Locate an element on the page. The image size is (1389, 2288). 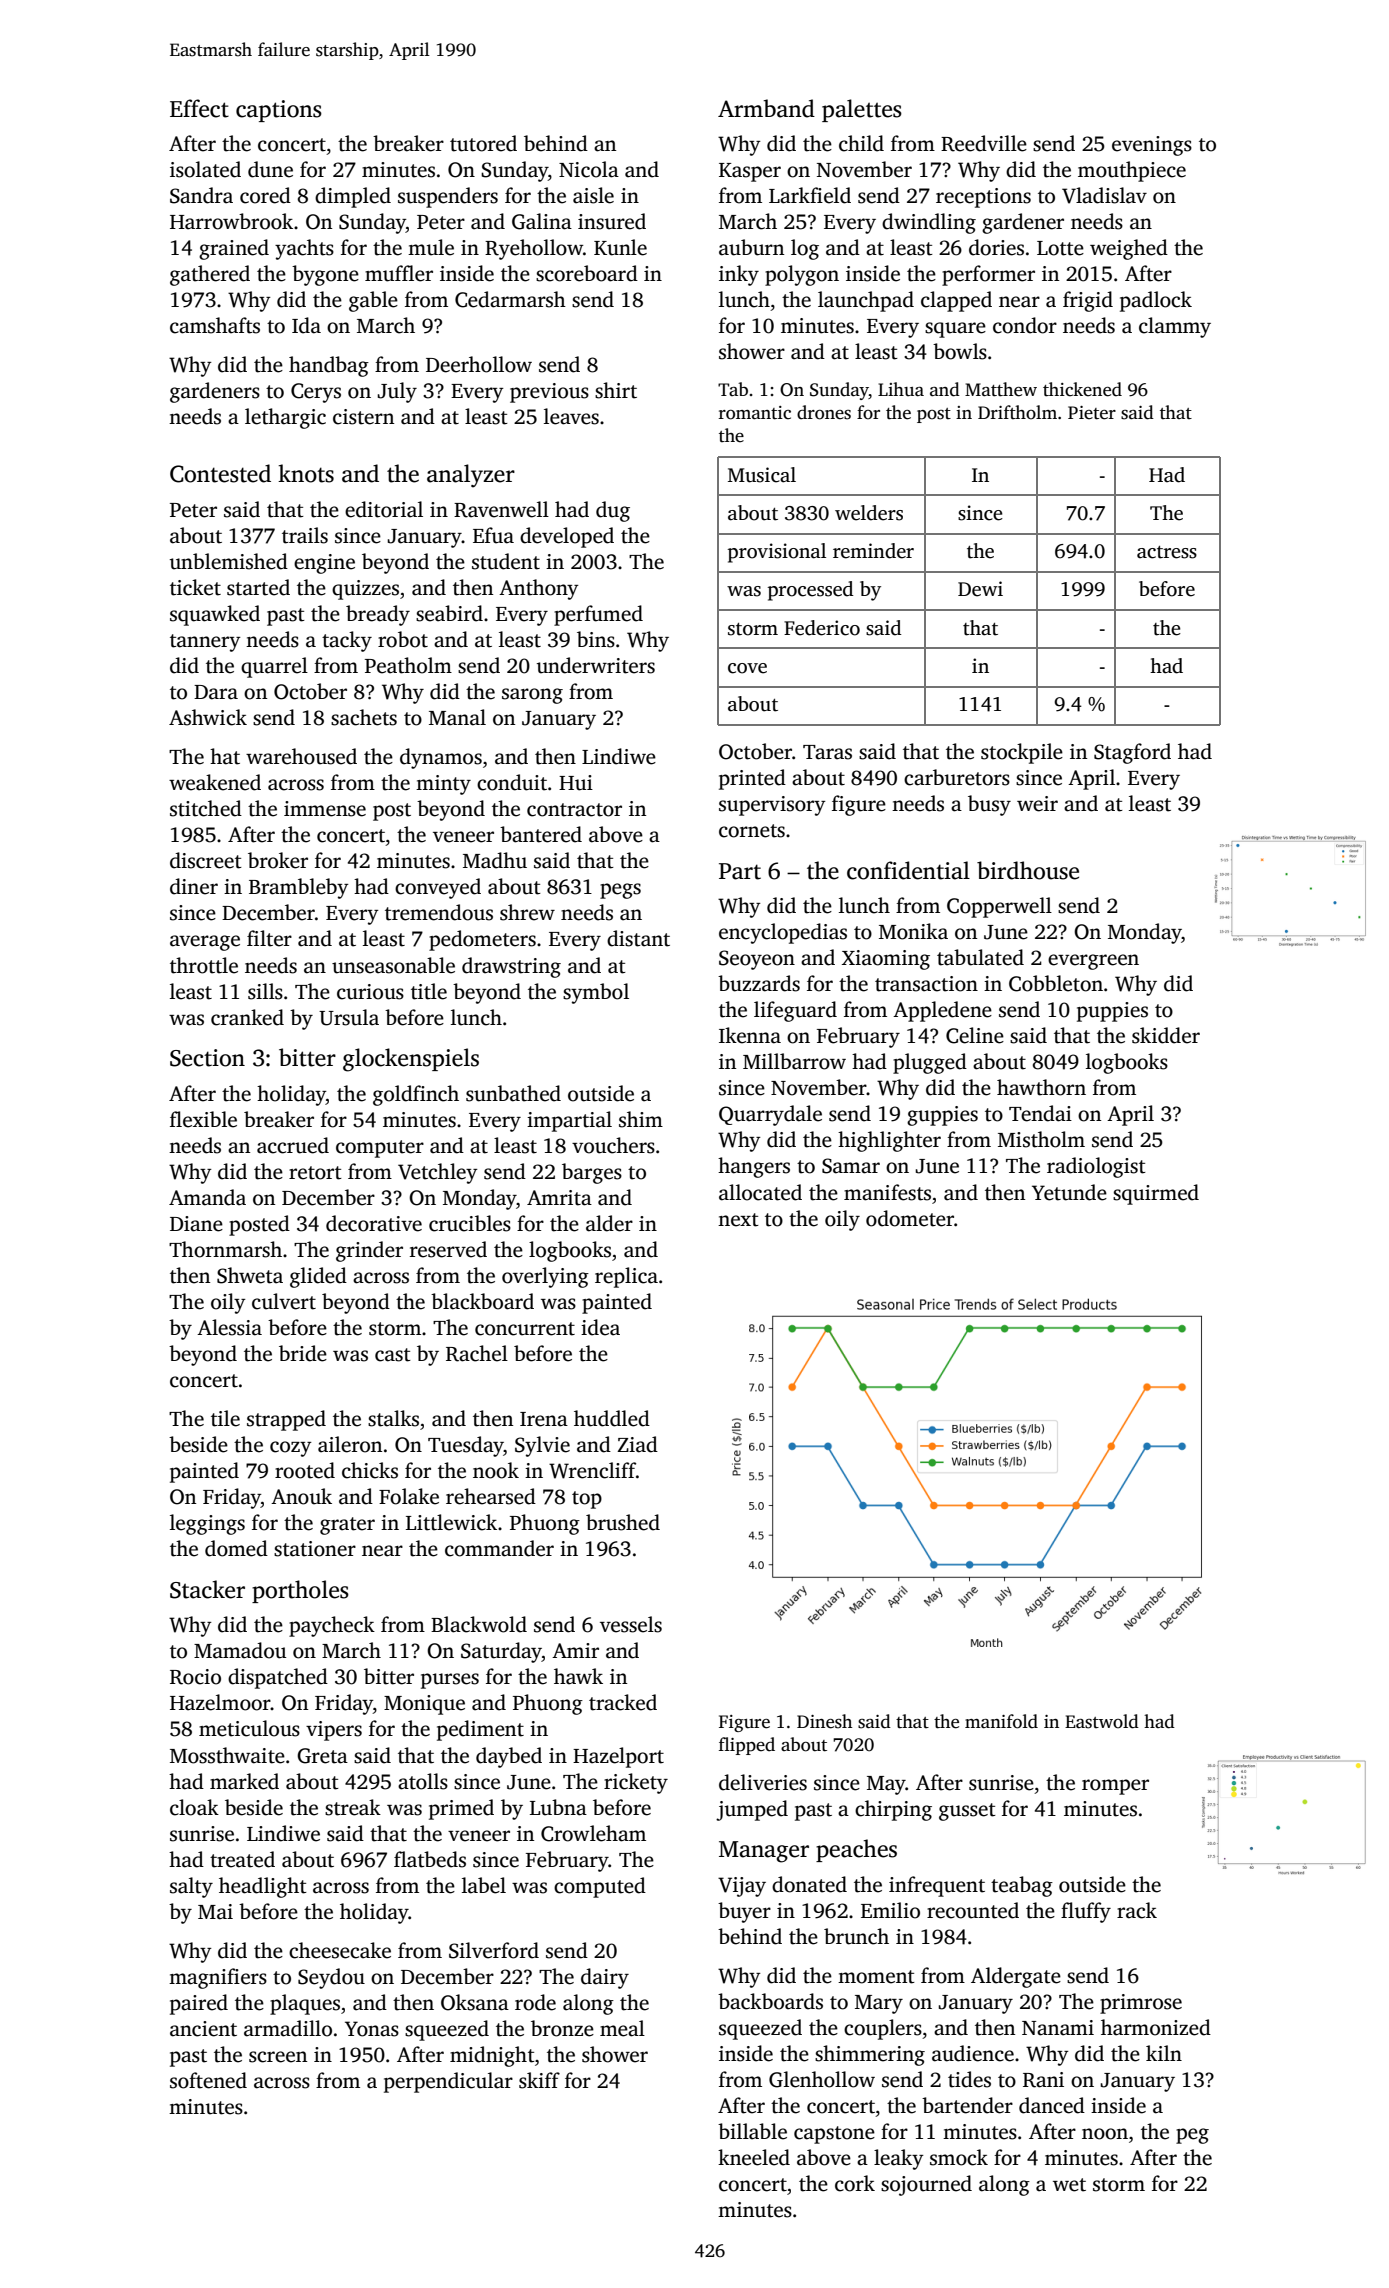
evergreen is located at coordinates (1093, 962).
